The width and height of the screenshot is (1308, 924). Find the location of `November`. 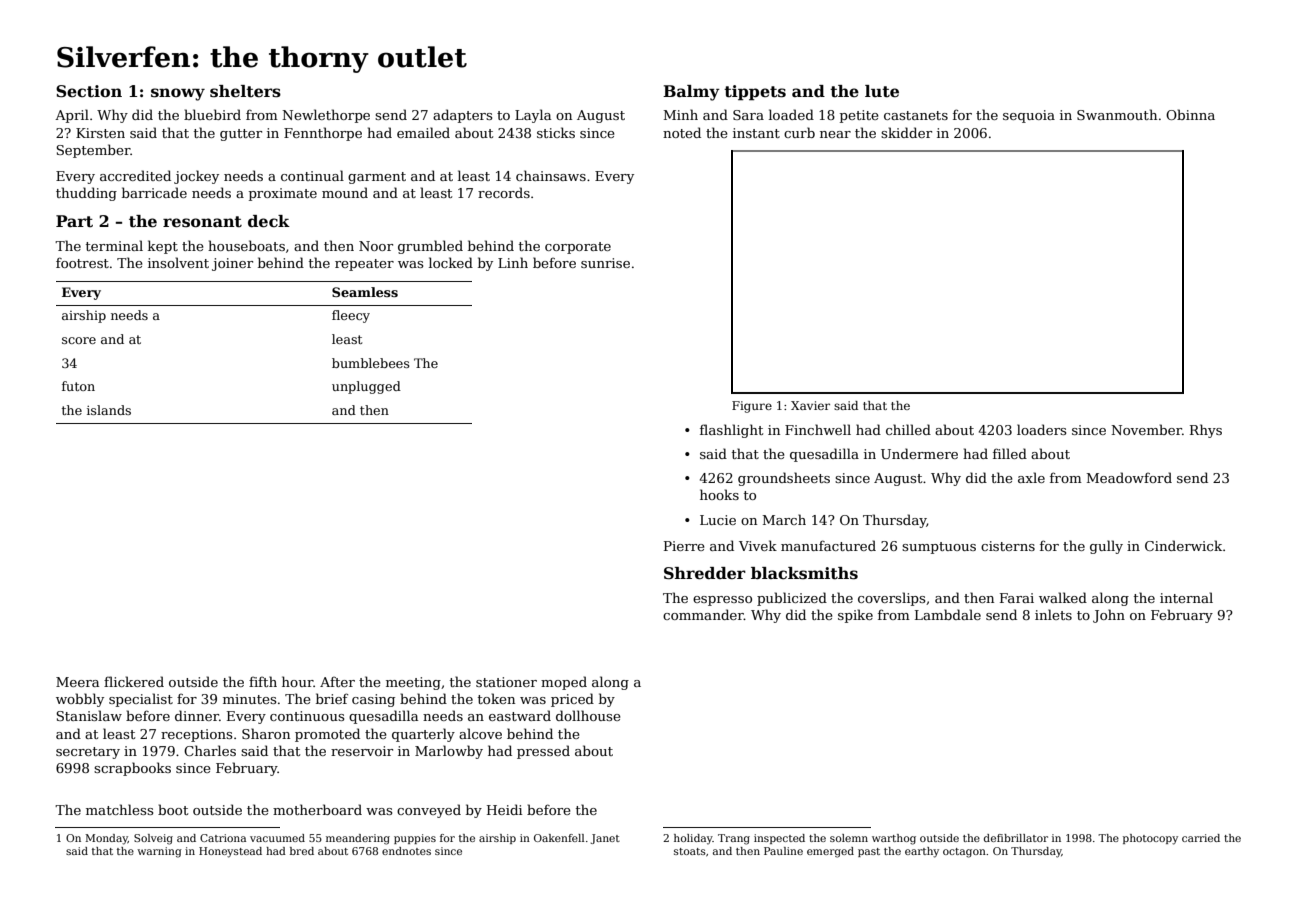

November is located at coordinates (1146, 429).
